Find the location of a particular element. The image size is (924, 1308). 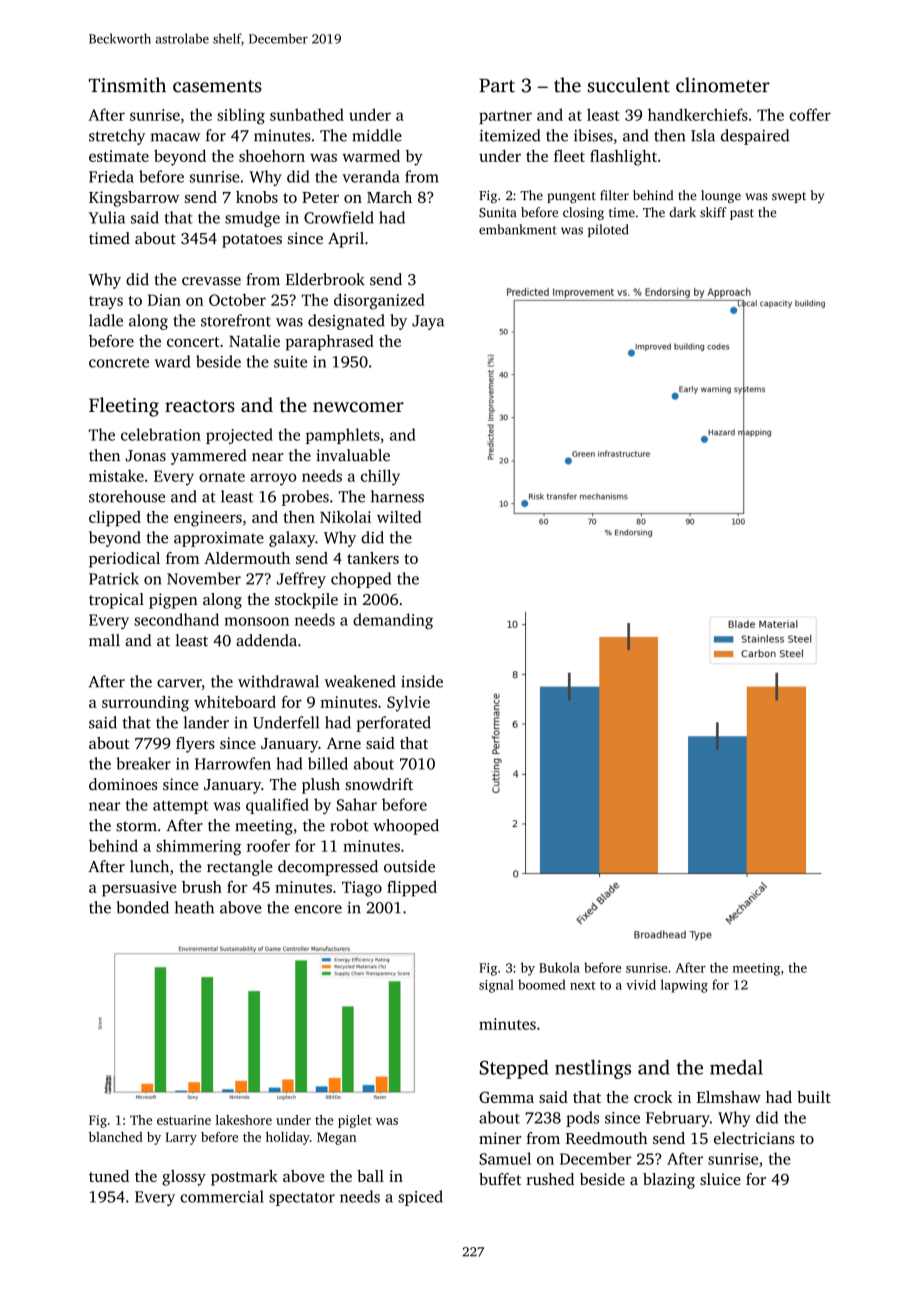

ward is located at coordinates (172, 361).
